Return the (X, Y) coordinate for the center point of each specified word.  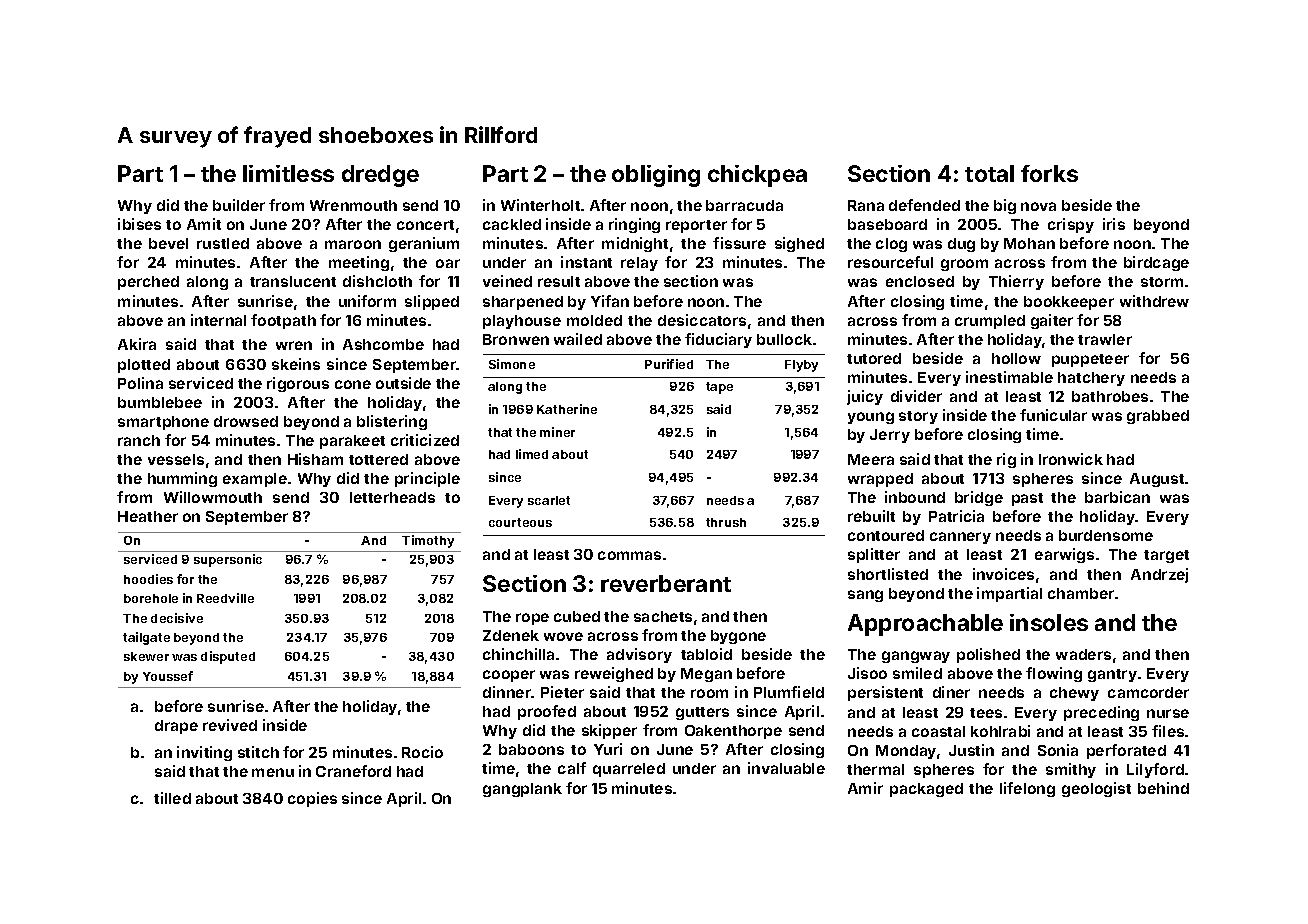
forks (1049, 173)
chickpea (757, 176)
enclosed (920, 281)
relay (639, 264)
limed (532, 454)
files (1168, 731)
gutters (702, 713)
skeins (296, 364)
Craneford (353, 771)
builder (239, 205)
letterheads (392, 497)
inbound (915, 497)
